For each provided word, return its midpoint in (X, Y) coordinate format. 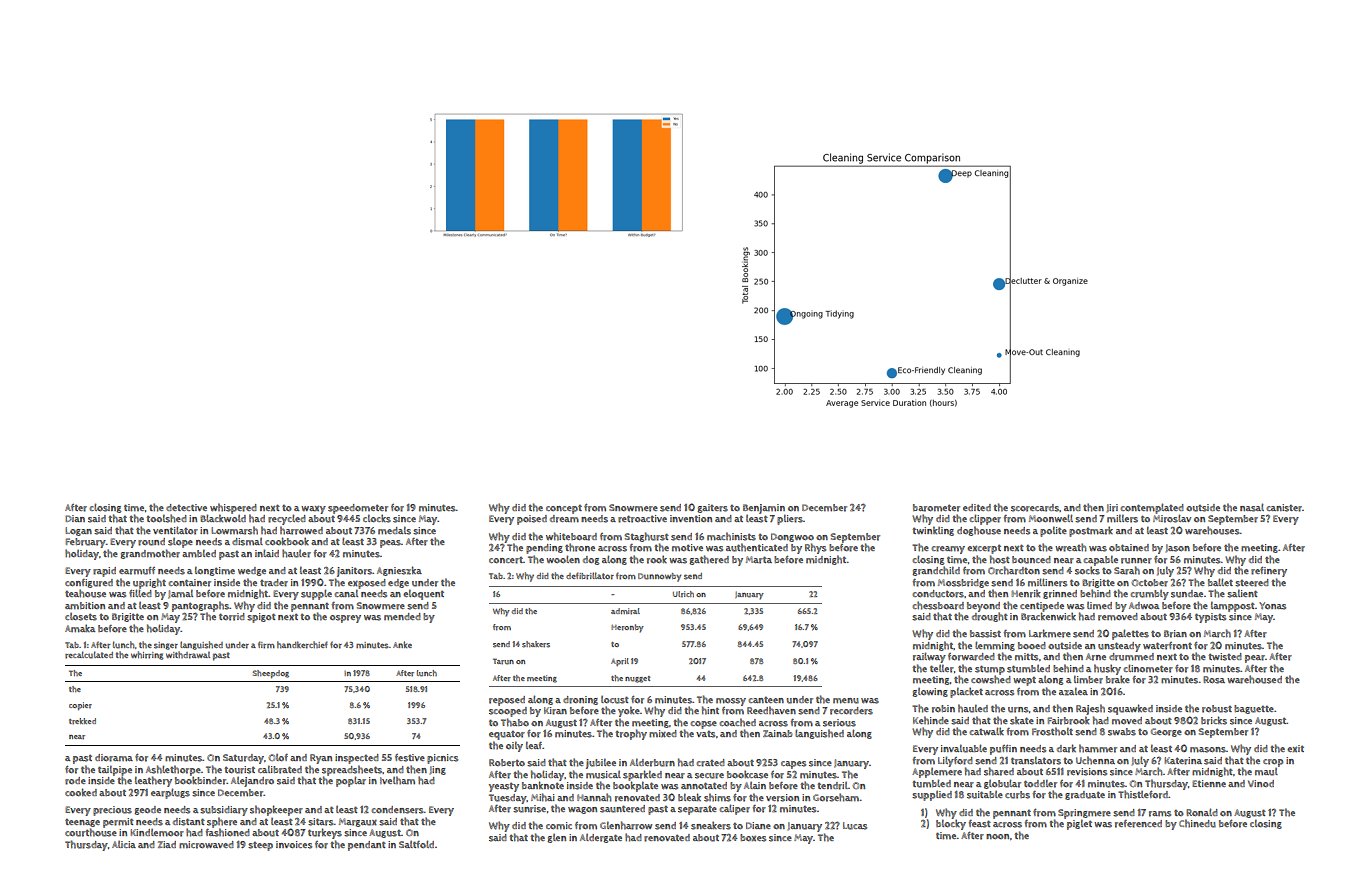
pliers (790, 519)
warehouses (1212, 530)
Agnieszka (399, 571)
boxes (753, 838)
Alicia (124, 844)
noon (998, 836)
